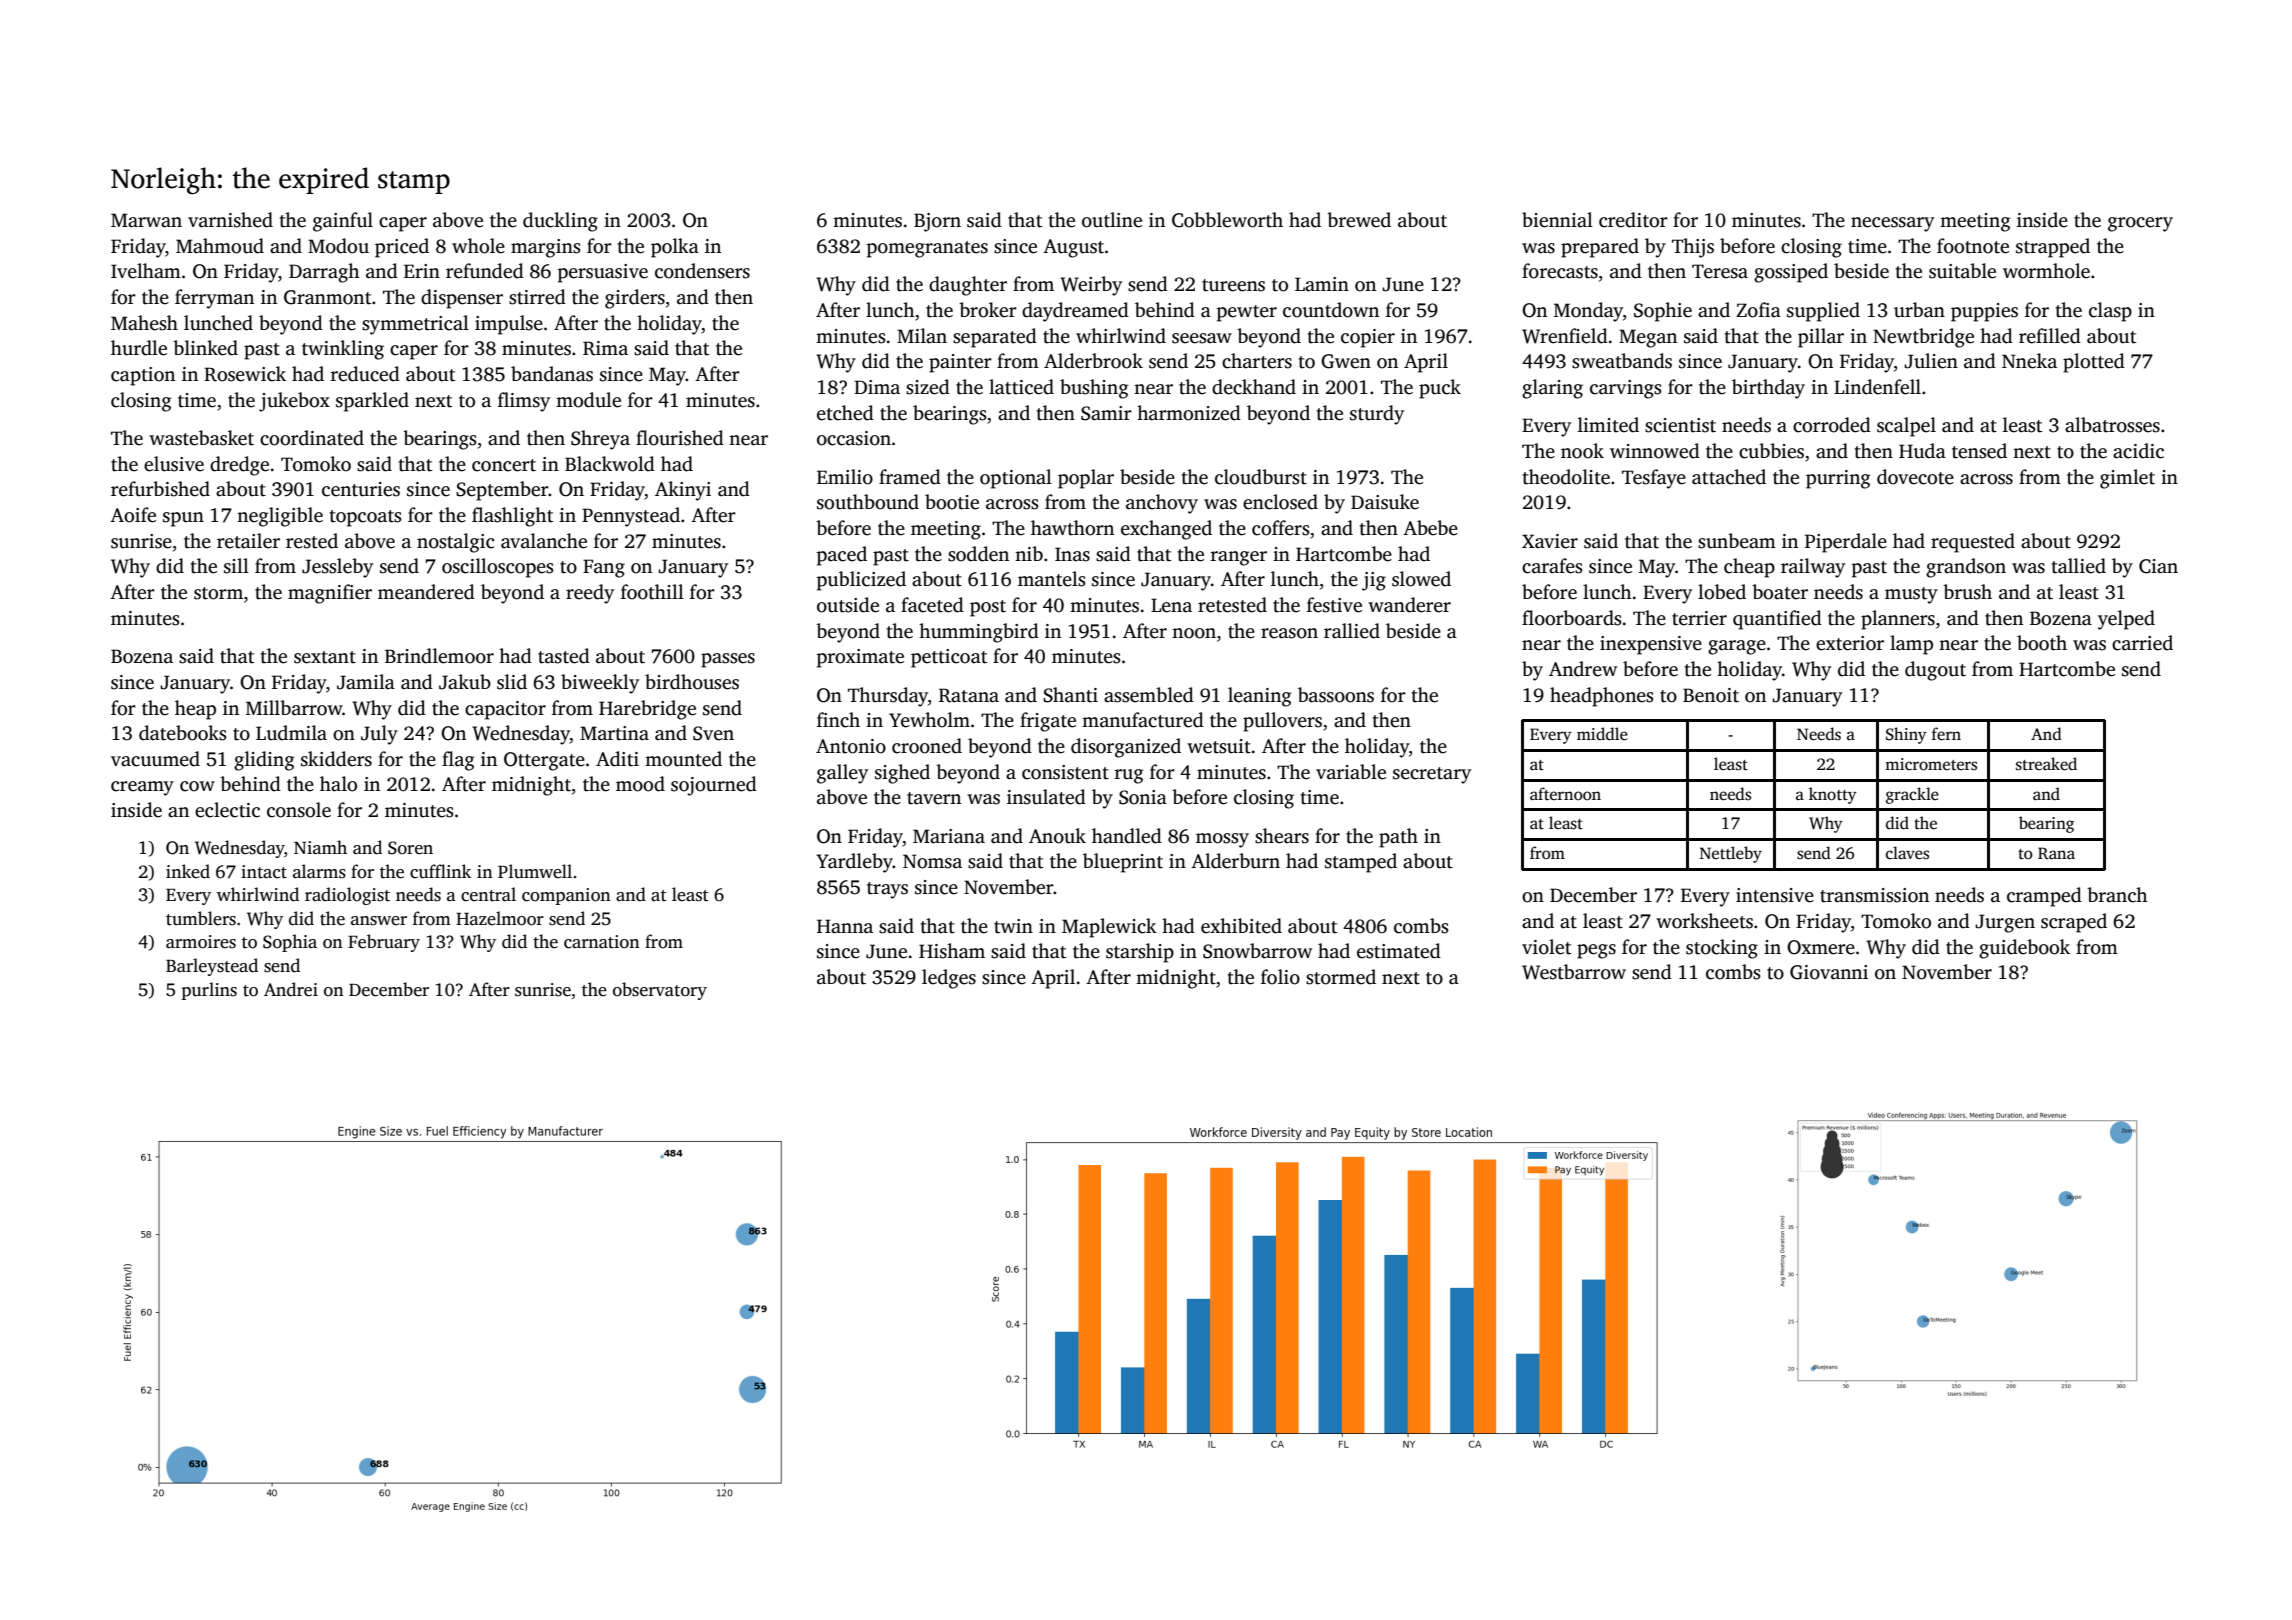  I want to click on secretary, so click(1432, 775).
